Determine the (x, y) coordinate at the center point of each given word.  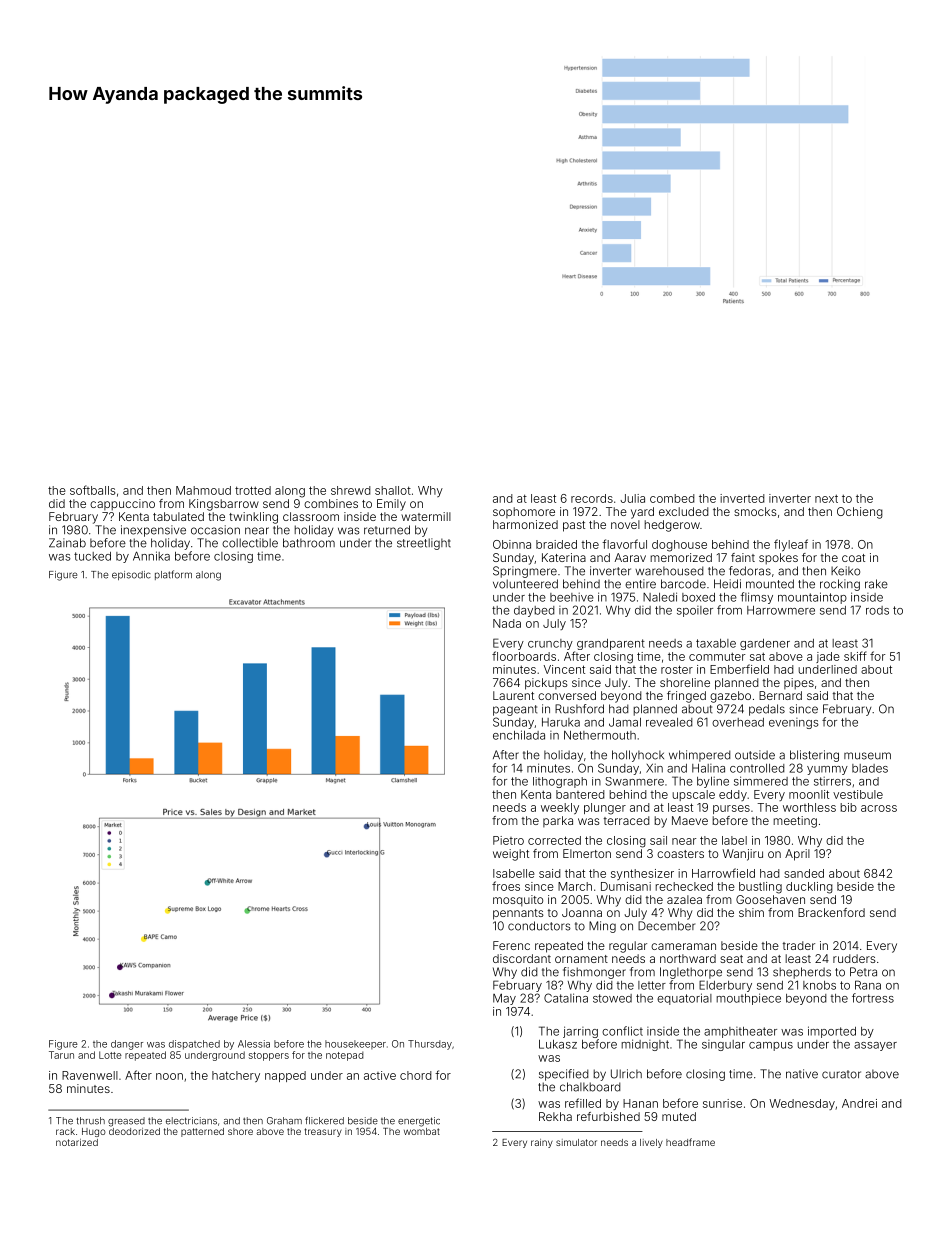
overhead (738, 722)
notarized (77, 1142)
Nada (507, 623)
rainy (542, 1143)
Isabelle (514, 873)
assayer (875, 1046)
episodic (131, 575)
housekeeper (355, 1044)
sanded (804, 873)
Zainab (67, 543)
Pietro (508, 840)
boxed (698, 597)
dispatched (194, 1045)
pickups (546, 684)
